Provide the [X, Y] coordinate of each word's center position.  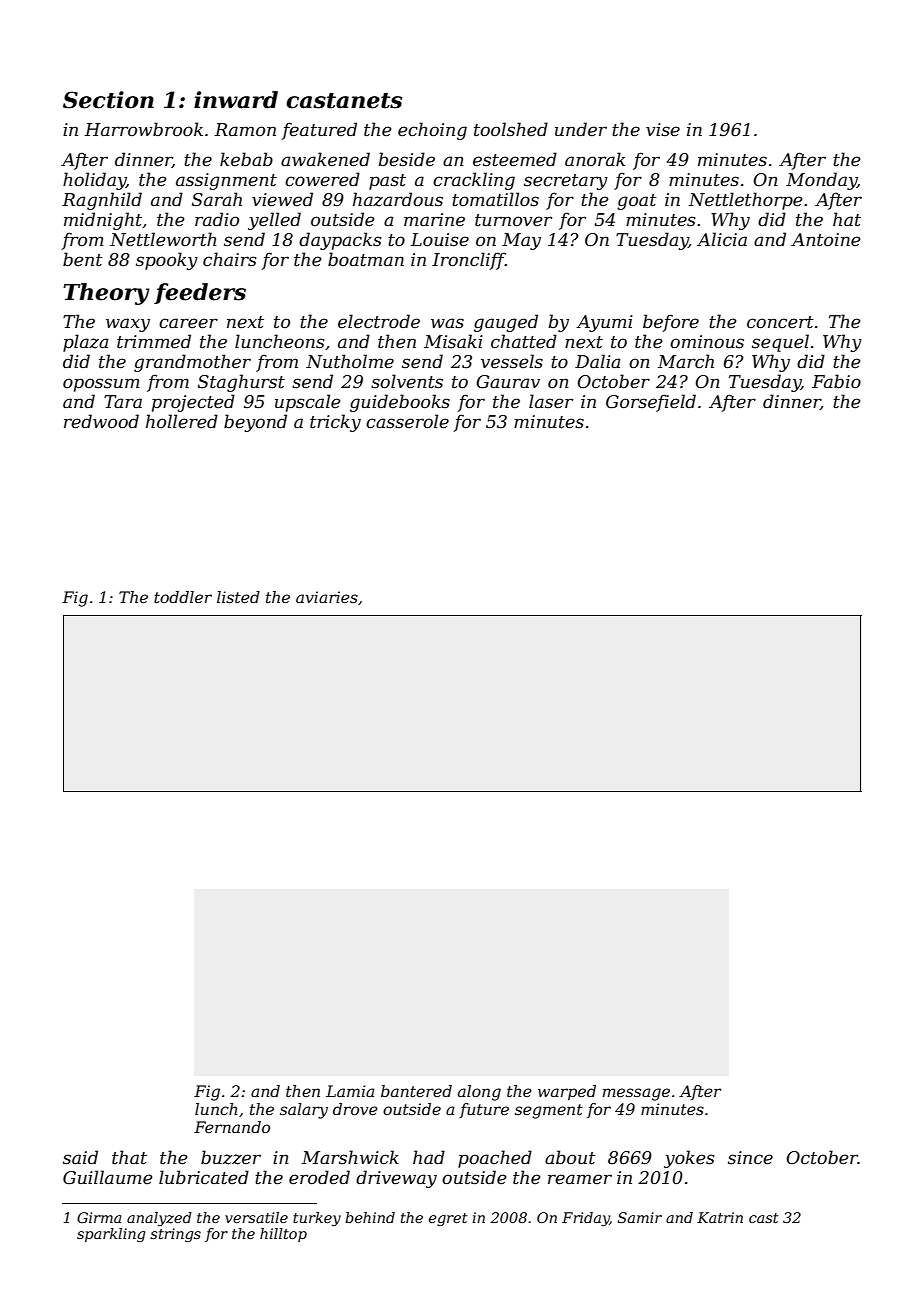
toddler [183, 597]
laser [551, 401]
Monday [821, 181]
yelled [274, 221]
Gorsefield [651, 403]
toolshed [511, 129]
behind [370, 1217]
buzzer [231, 1157]
